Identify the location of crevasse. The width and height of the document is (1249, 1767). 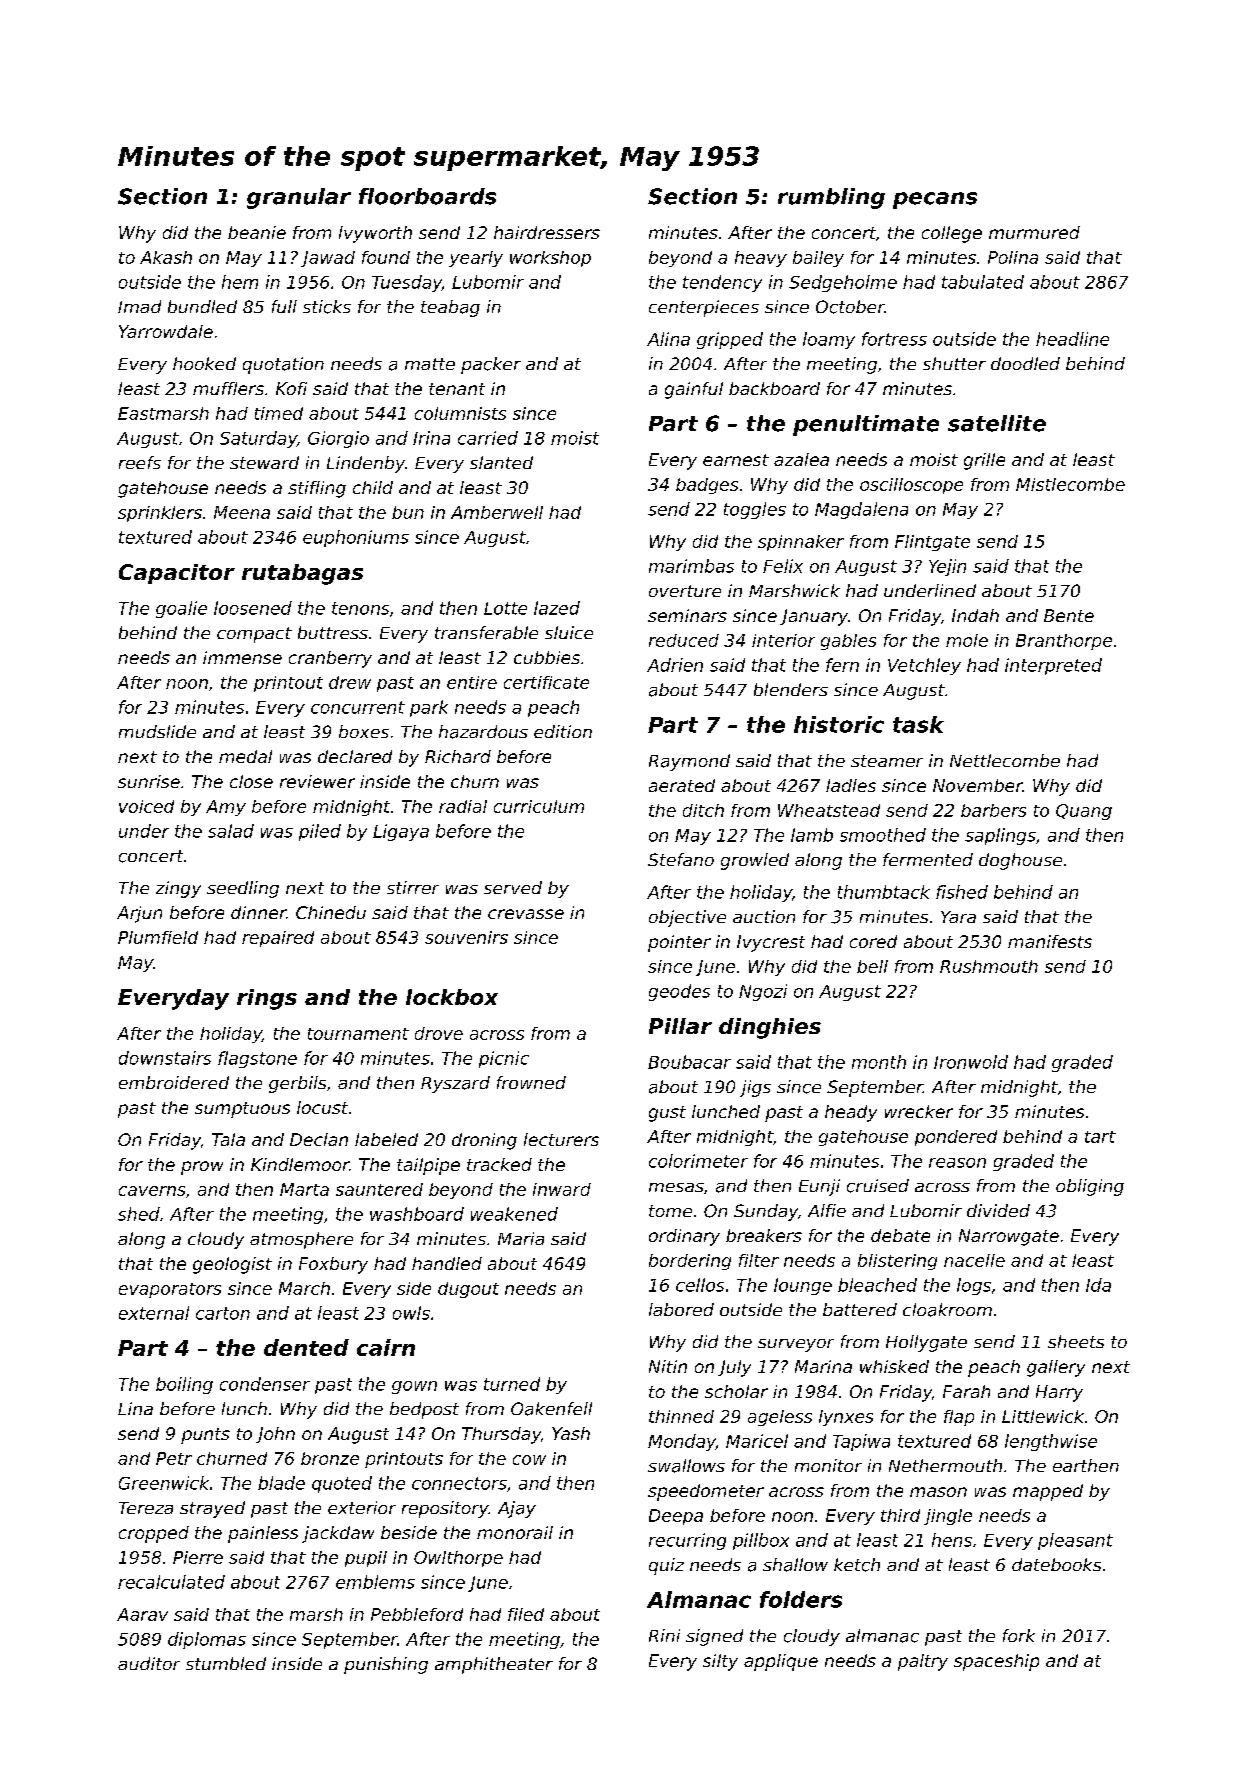
(526, 914).
